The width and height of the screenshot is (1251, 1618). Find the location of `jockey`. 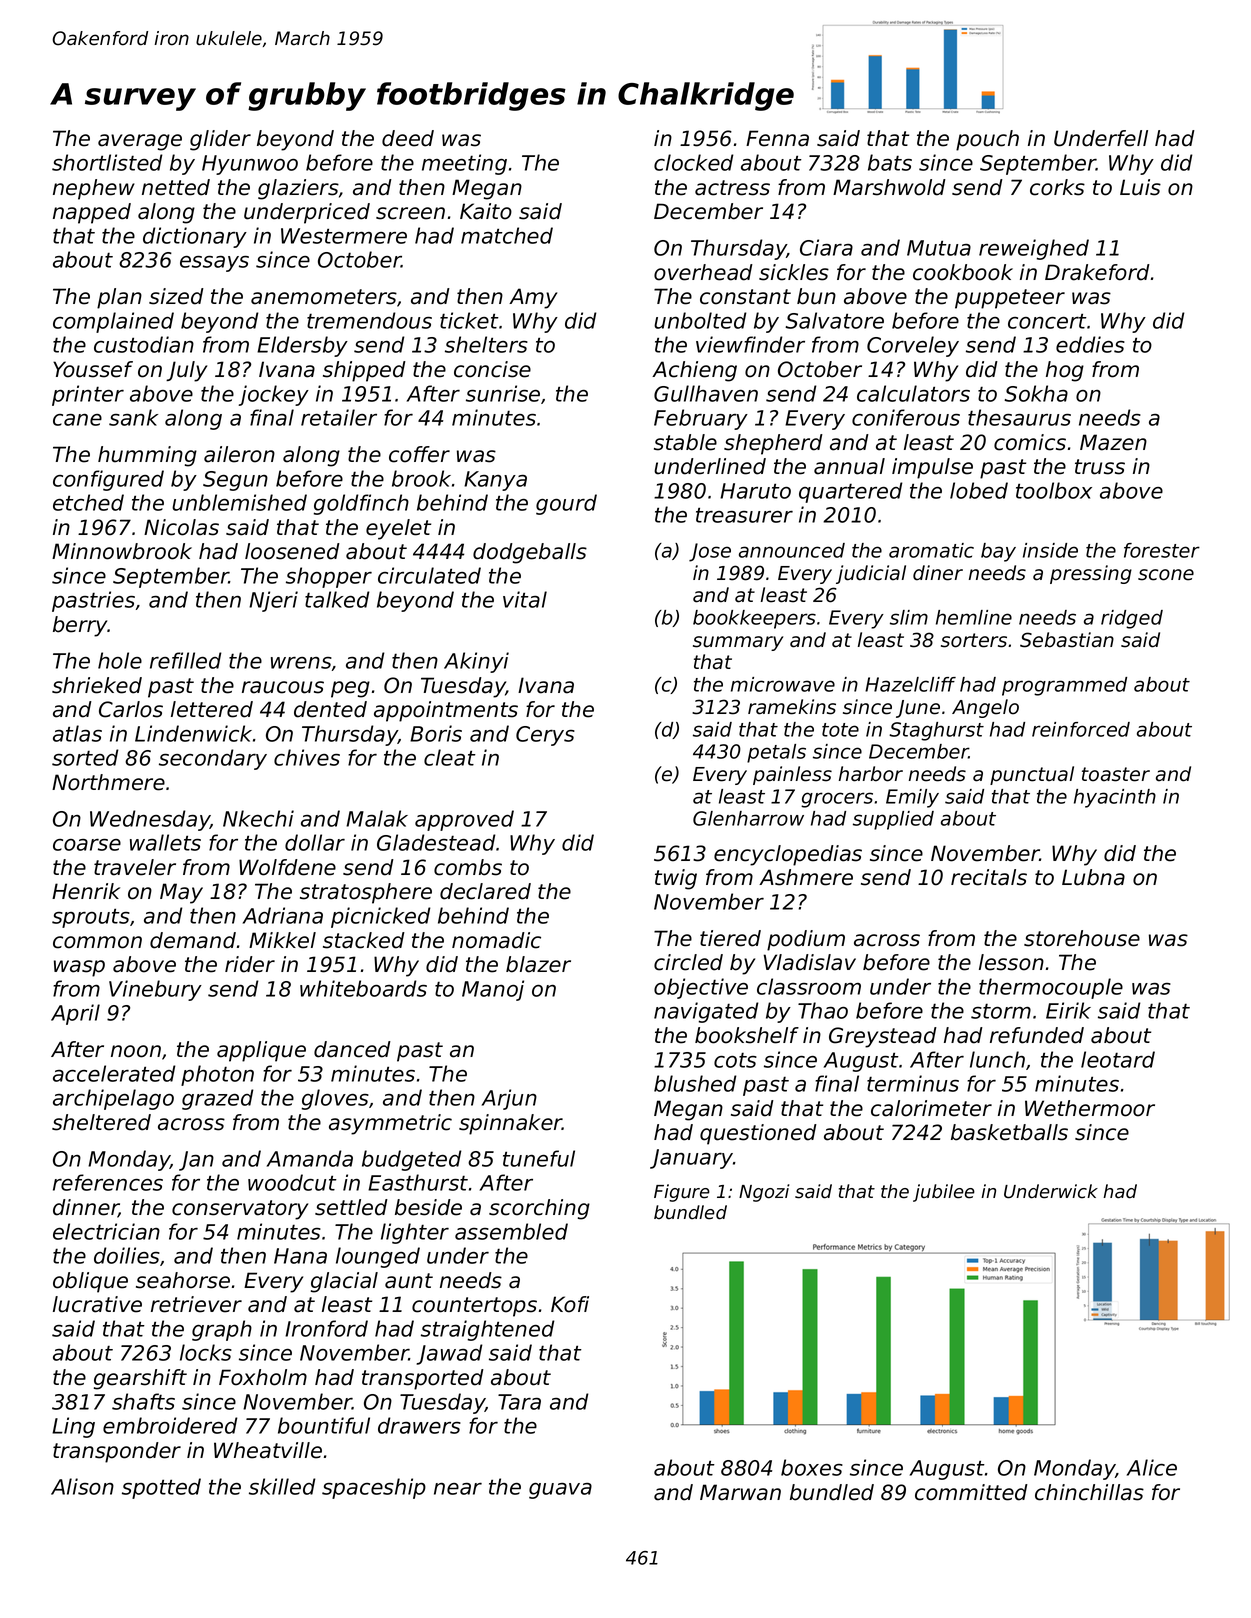

jockey is located at coordinates (273, 395).
